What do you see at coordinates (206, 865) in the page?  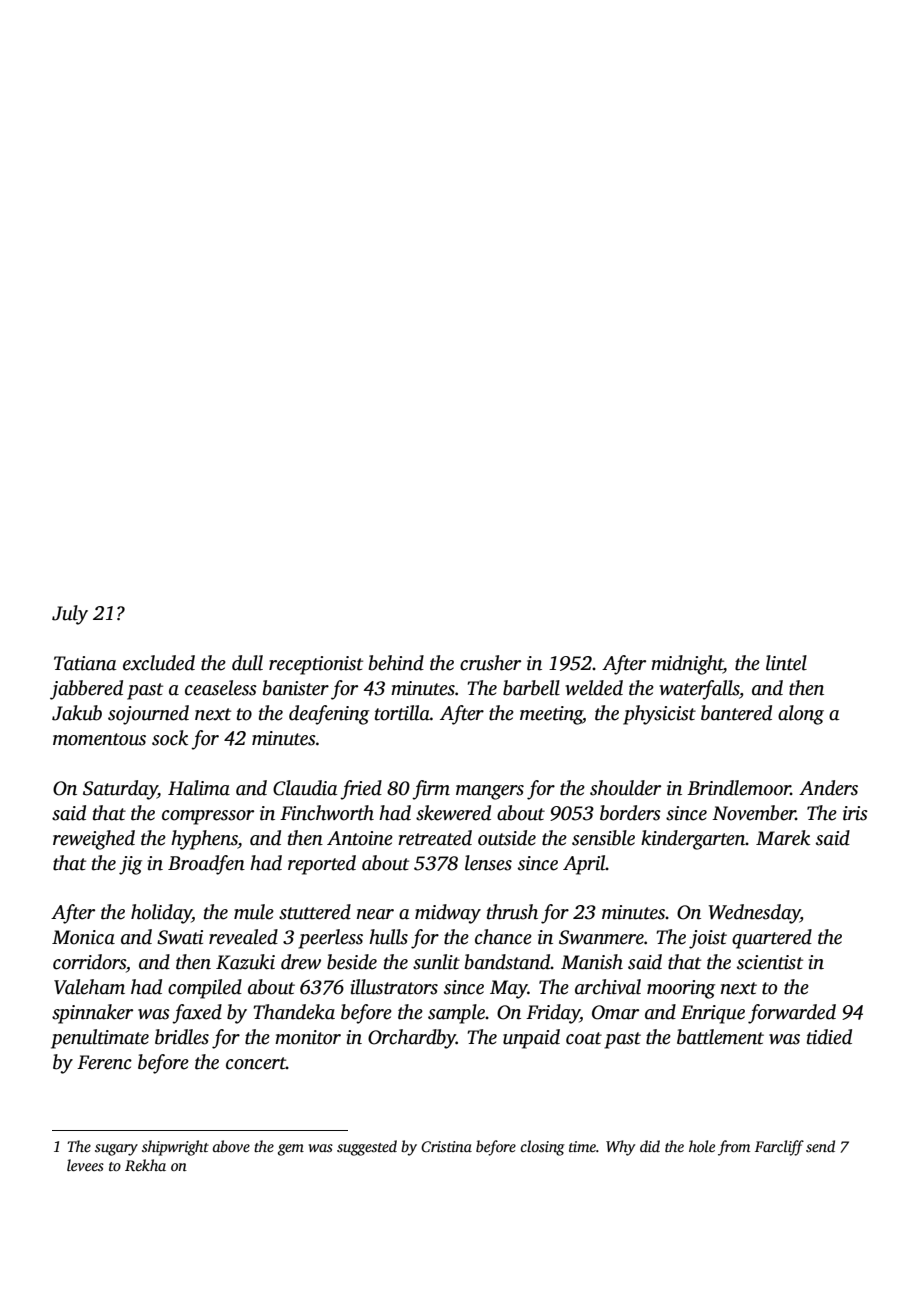 I see `Broadfen` at bounding box center [206, 865].
